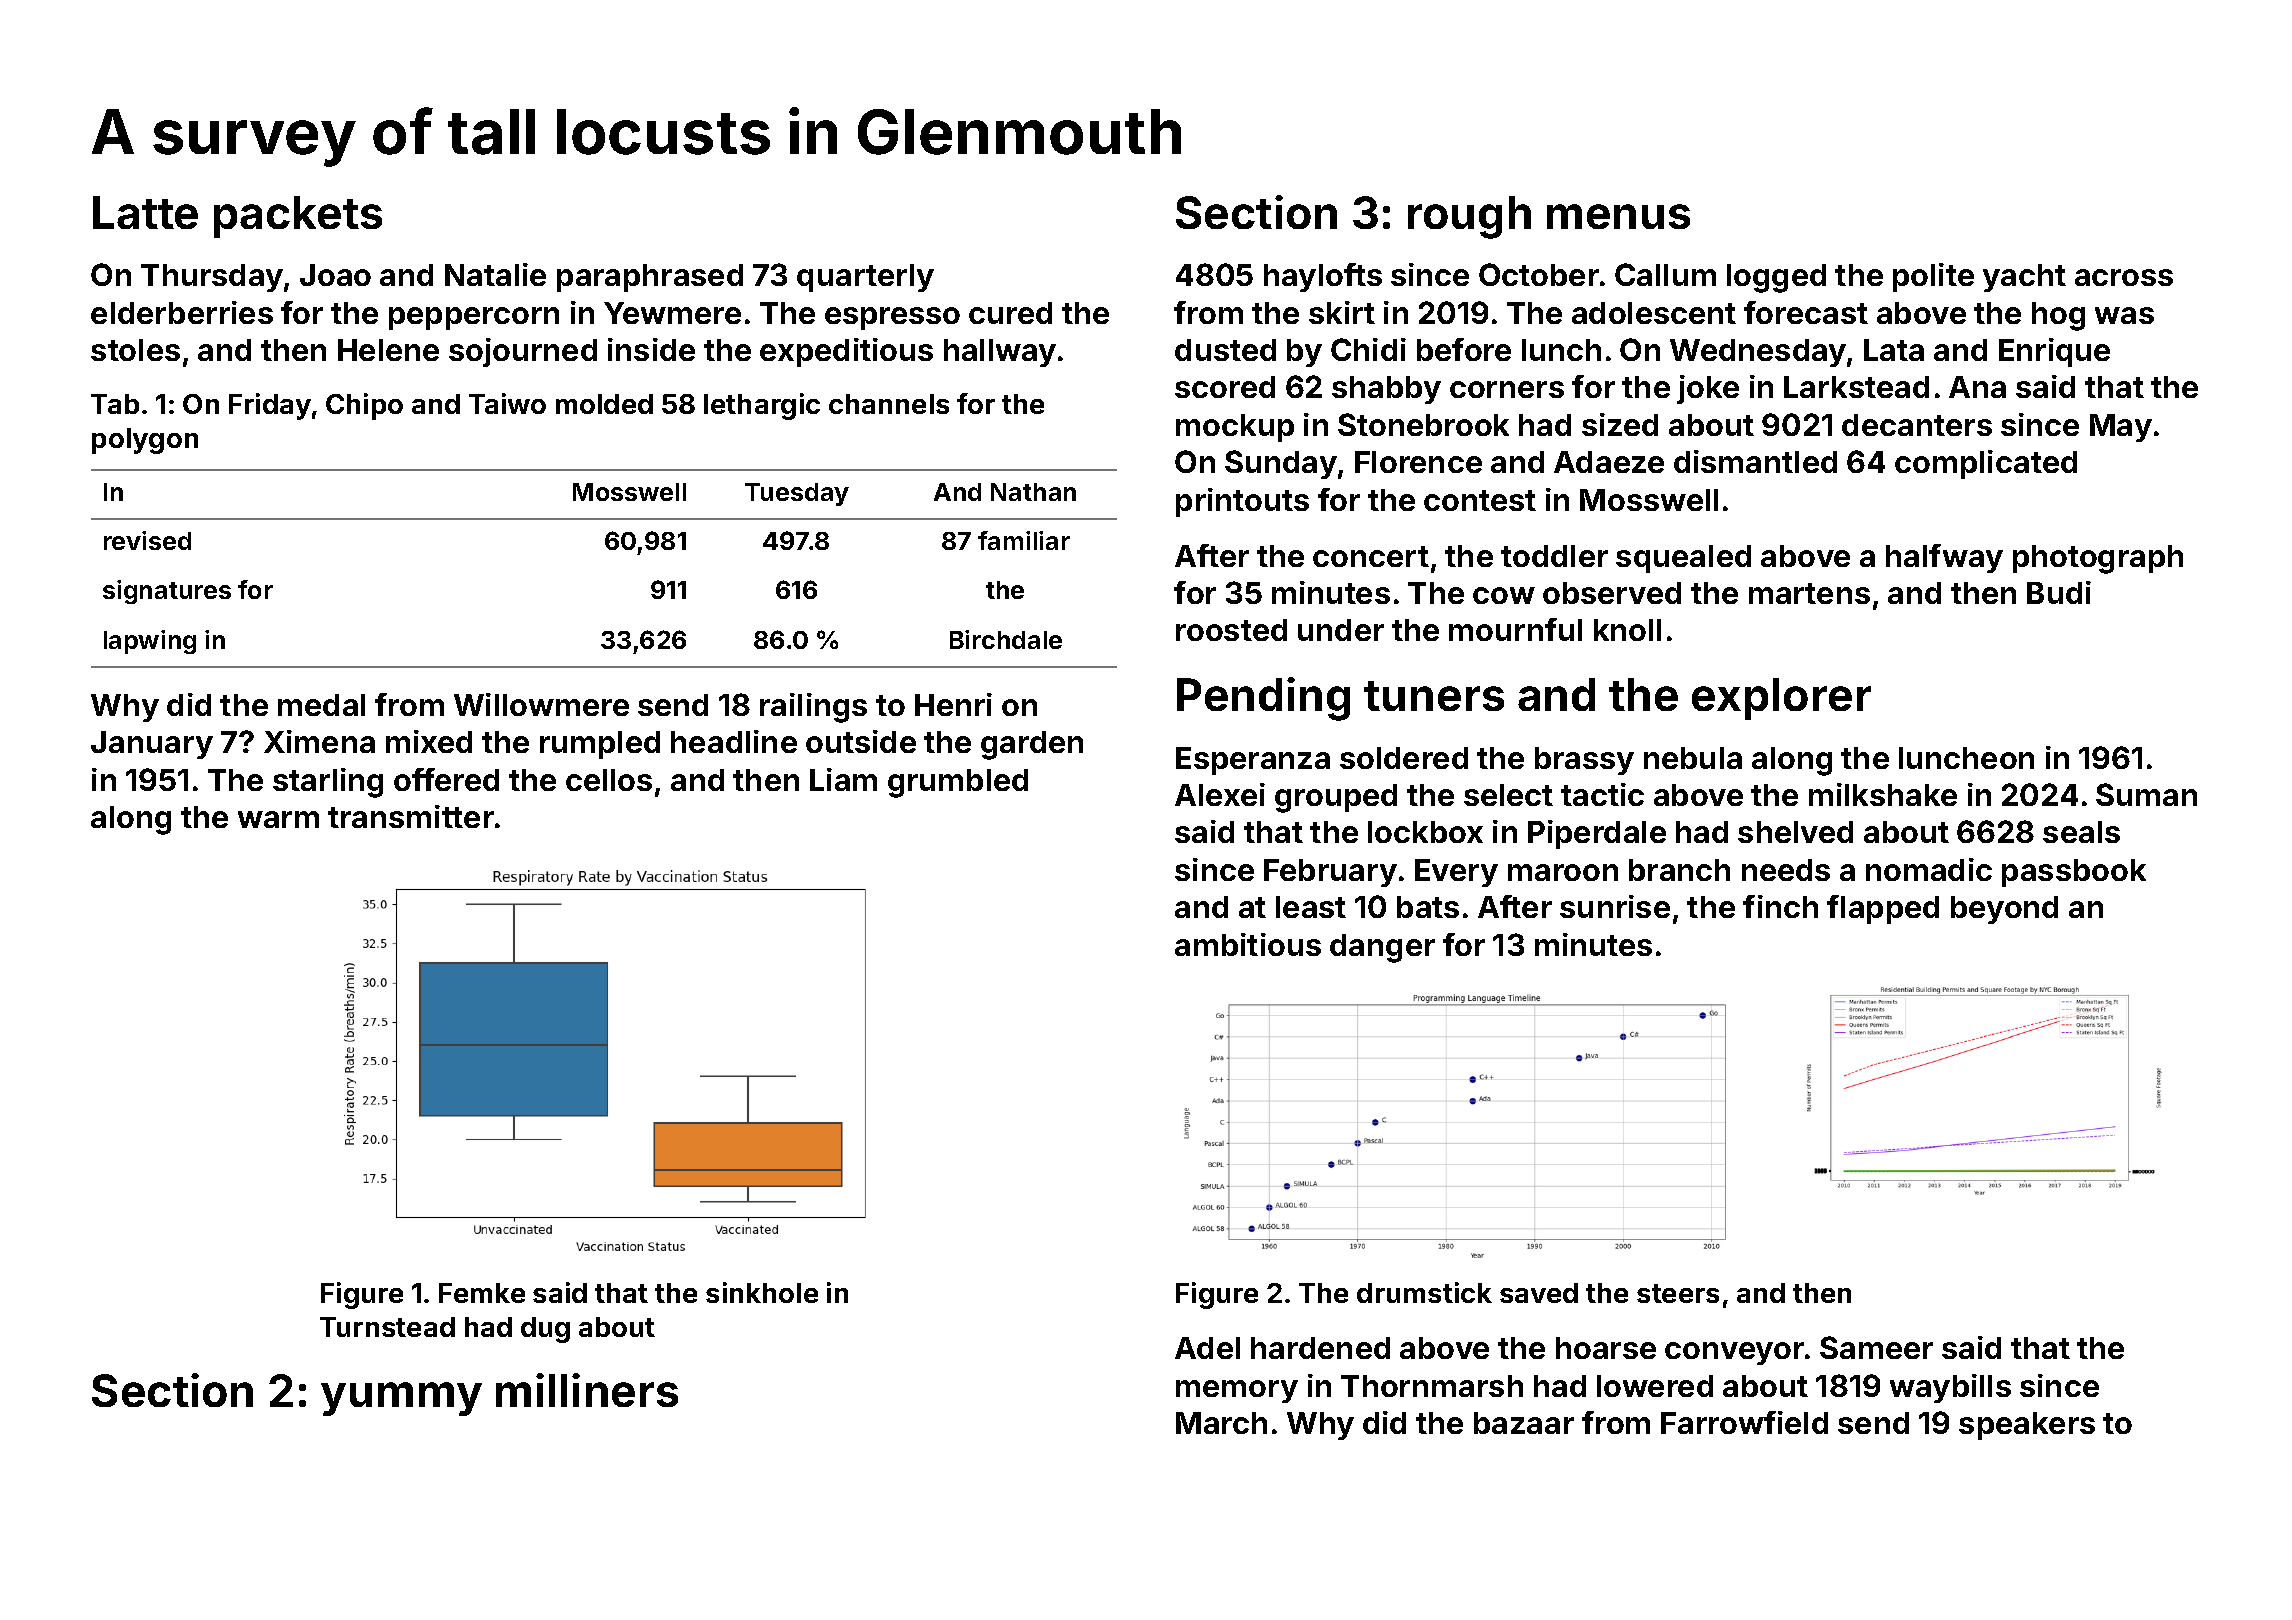  Describe the element at coordinates (2124, 277) in the screenshot. I see `across` at that location.
